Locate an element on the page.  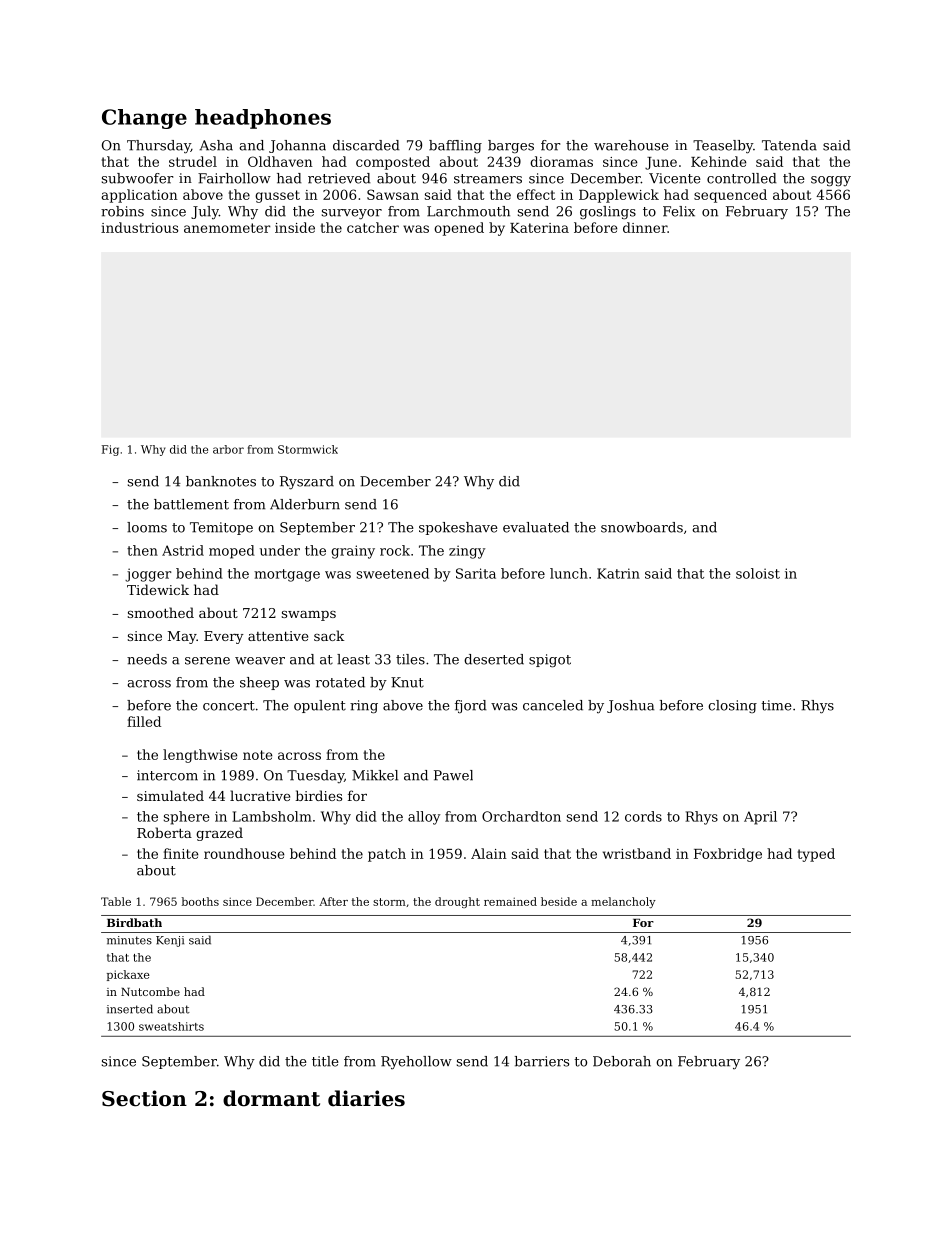
Larchmouth is located at coordinates (468, 211).
